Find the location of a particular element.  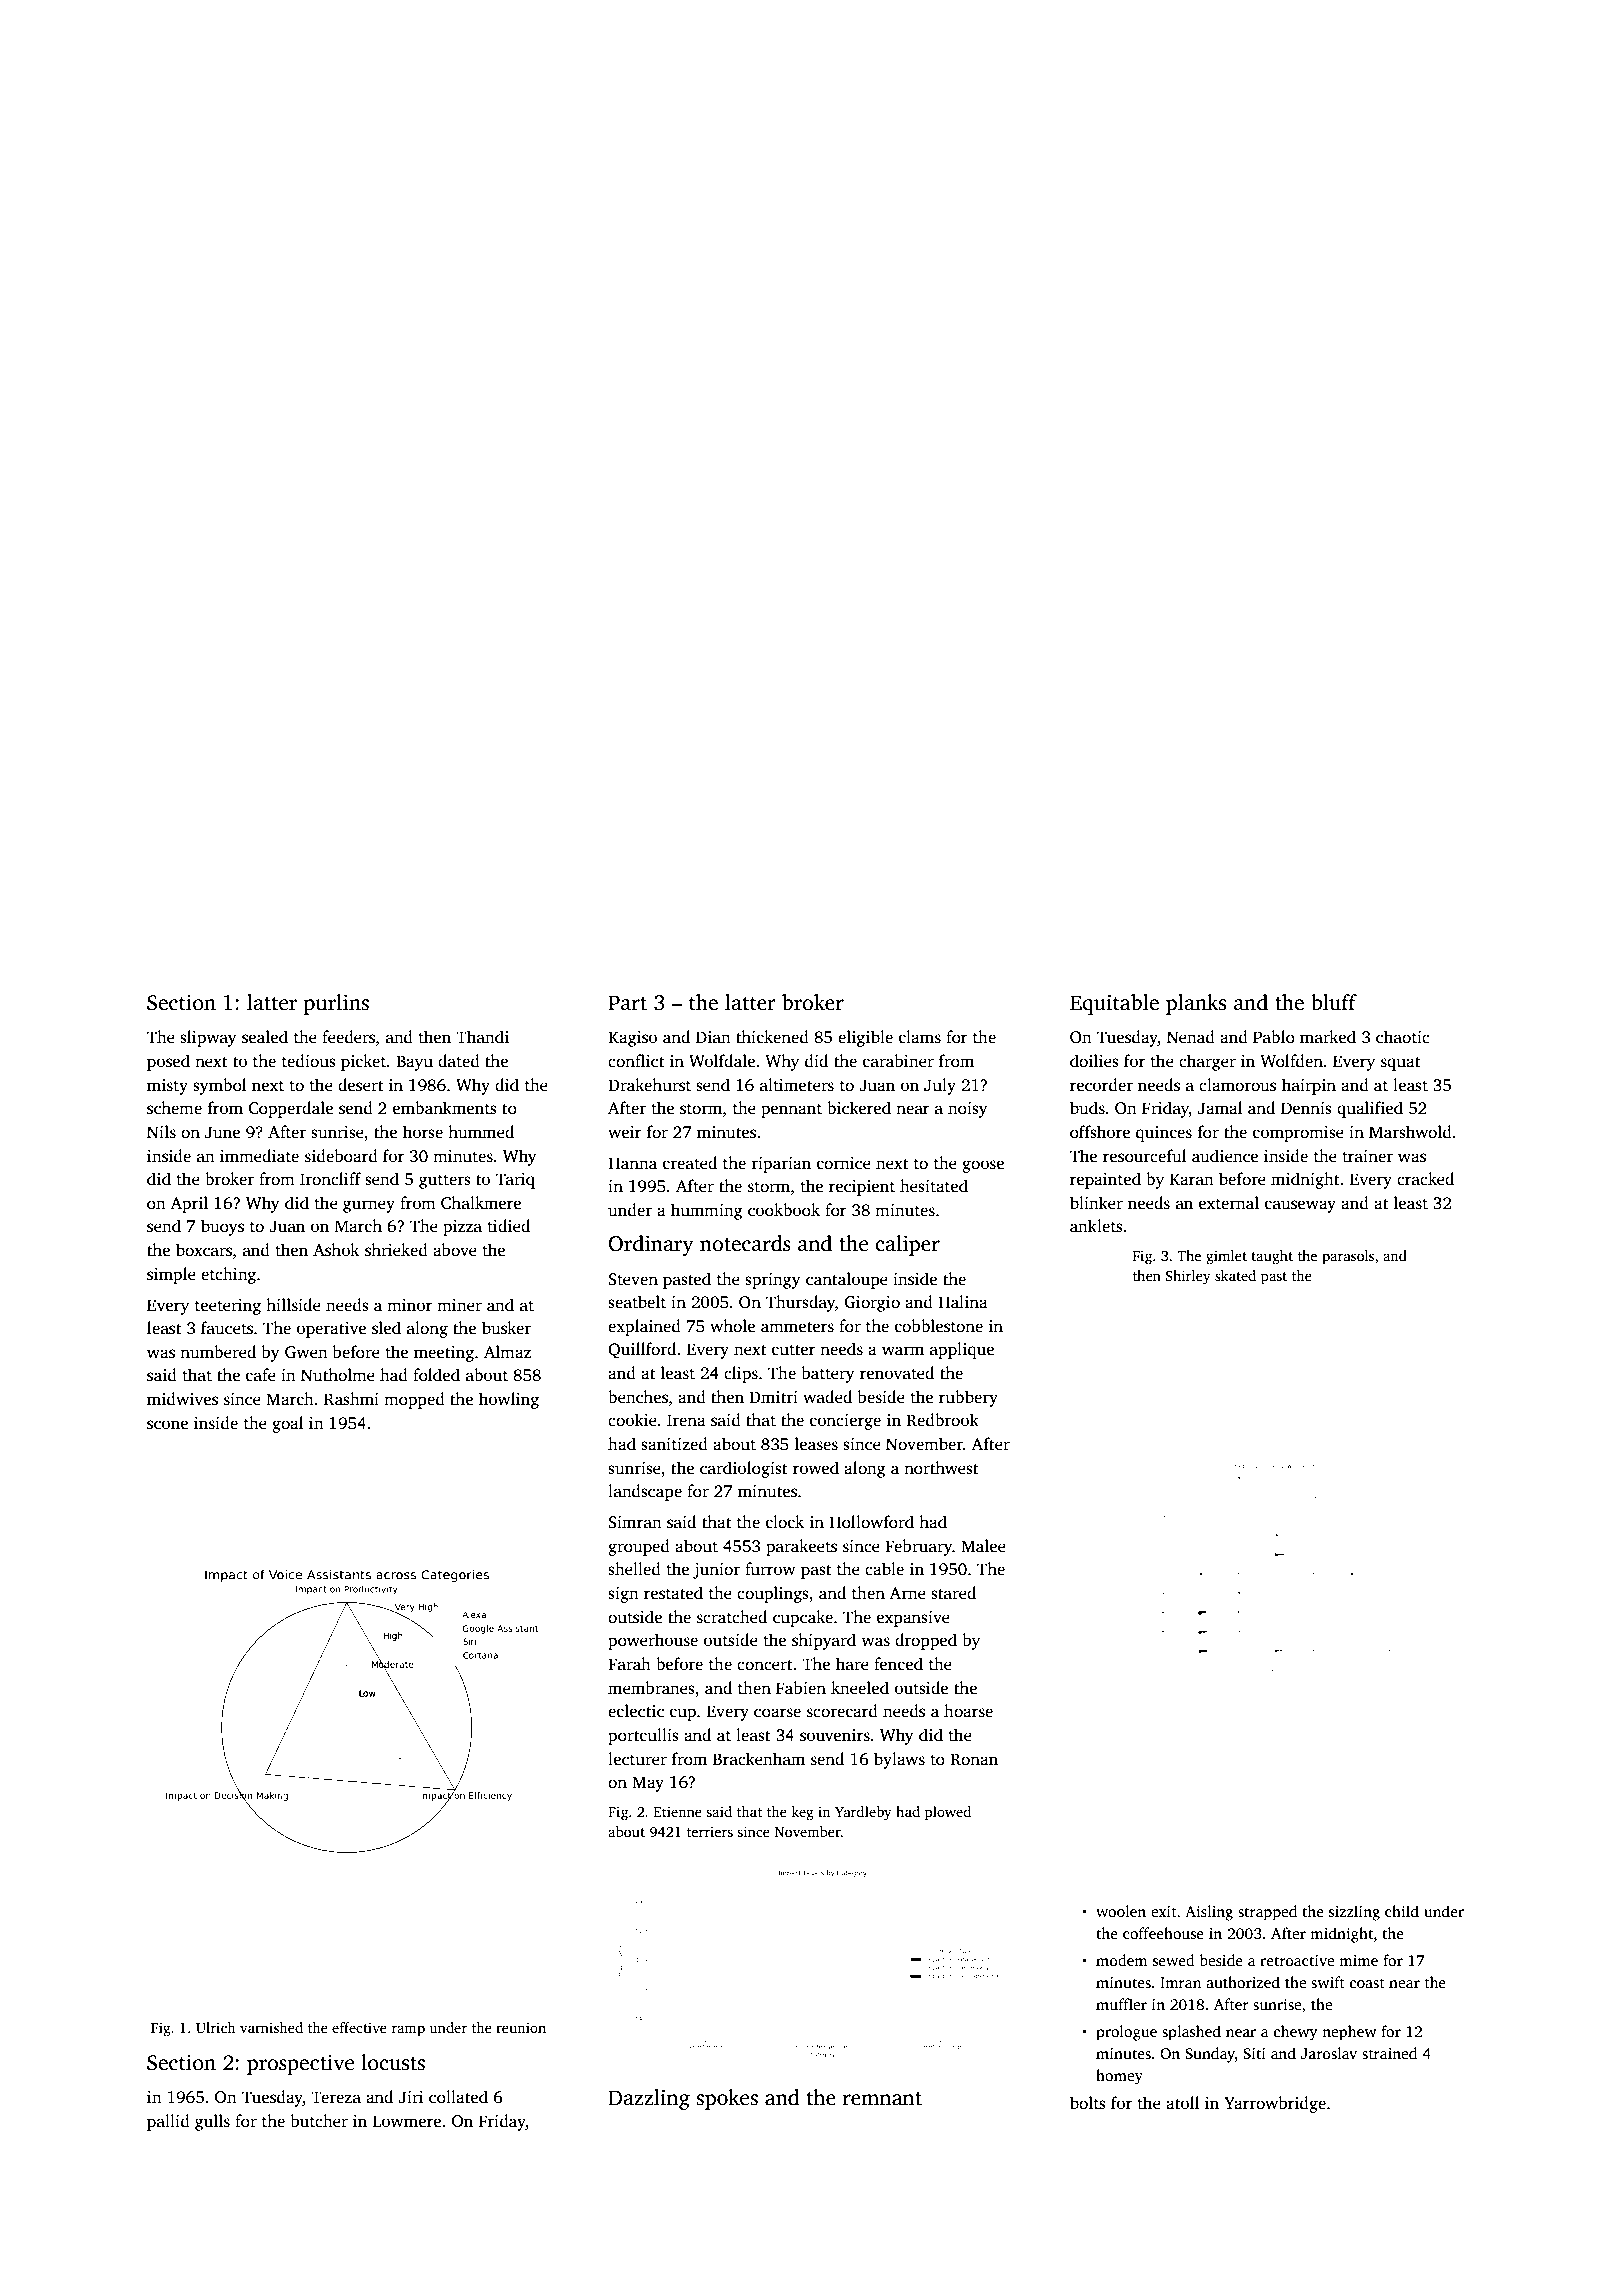

Equitable is located at coordinates (1114, 1004).
